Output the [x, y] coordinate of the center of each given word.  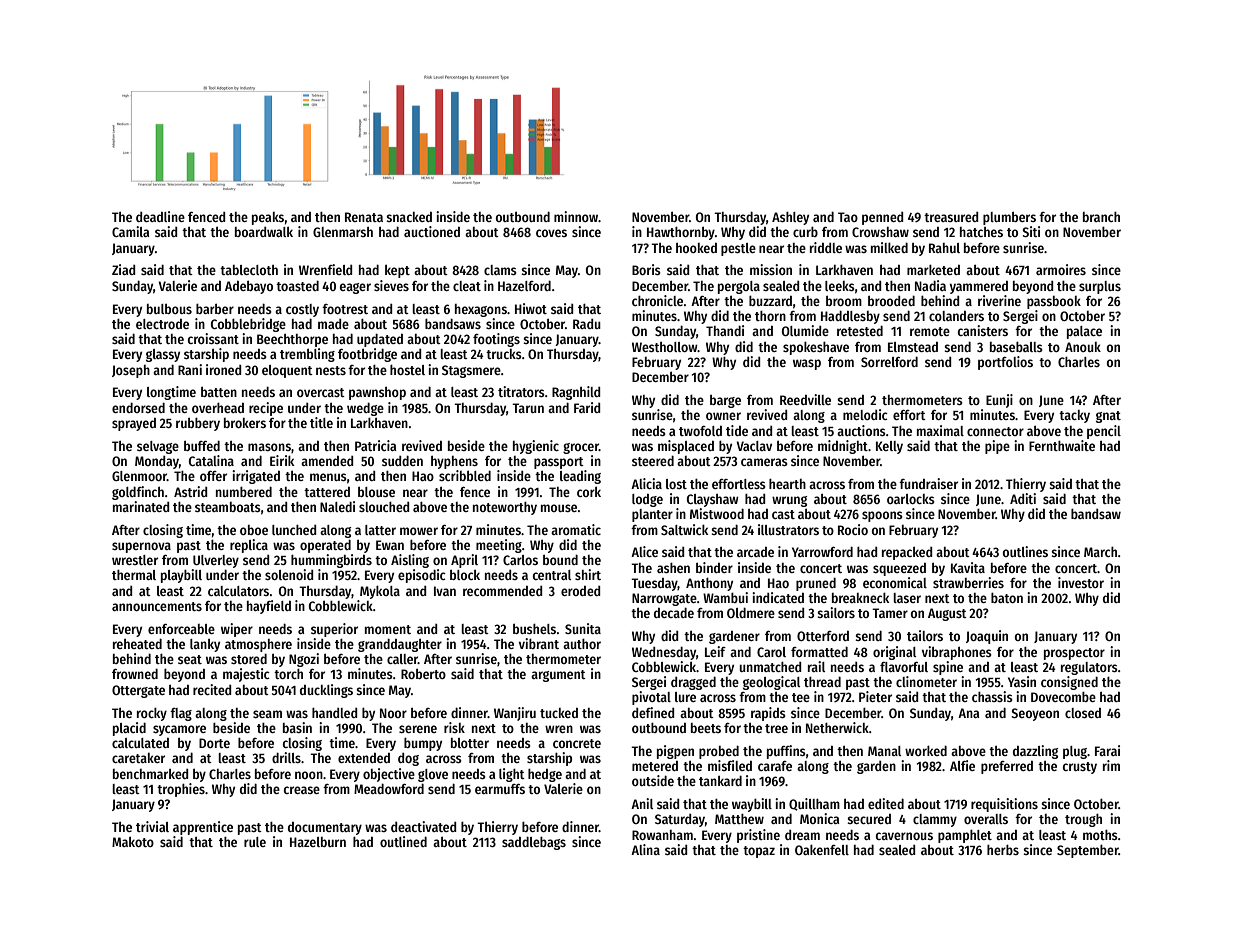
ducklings [326, 691]
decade [674, 612]
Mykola [380, 592]
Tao [848, 217]
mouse [559, 508]
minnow [576, 216]
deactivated [424, 826]
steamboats [228, 507]
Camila [130, 231]
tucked [559, 713]
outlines [1025, 551]
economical [895, 582]
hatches [981, 232]
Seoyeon [1035, 714]
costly [302, 310]
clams [500, 270]
